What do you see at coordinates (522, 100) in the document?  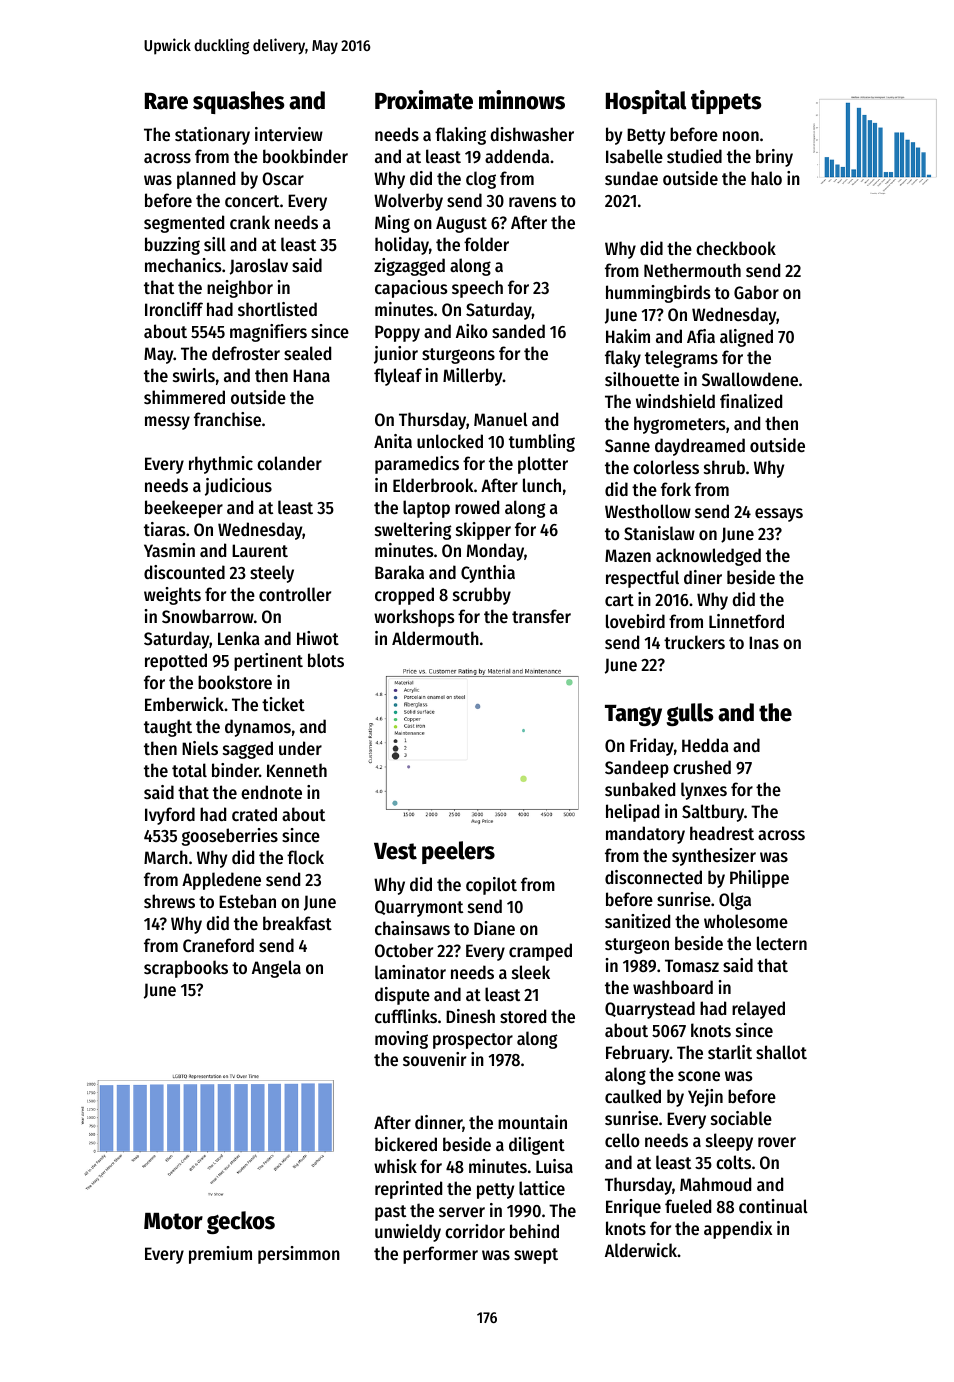 I see `minnows` at bounding box center [522, 100].
